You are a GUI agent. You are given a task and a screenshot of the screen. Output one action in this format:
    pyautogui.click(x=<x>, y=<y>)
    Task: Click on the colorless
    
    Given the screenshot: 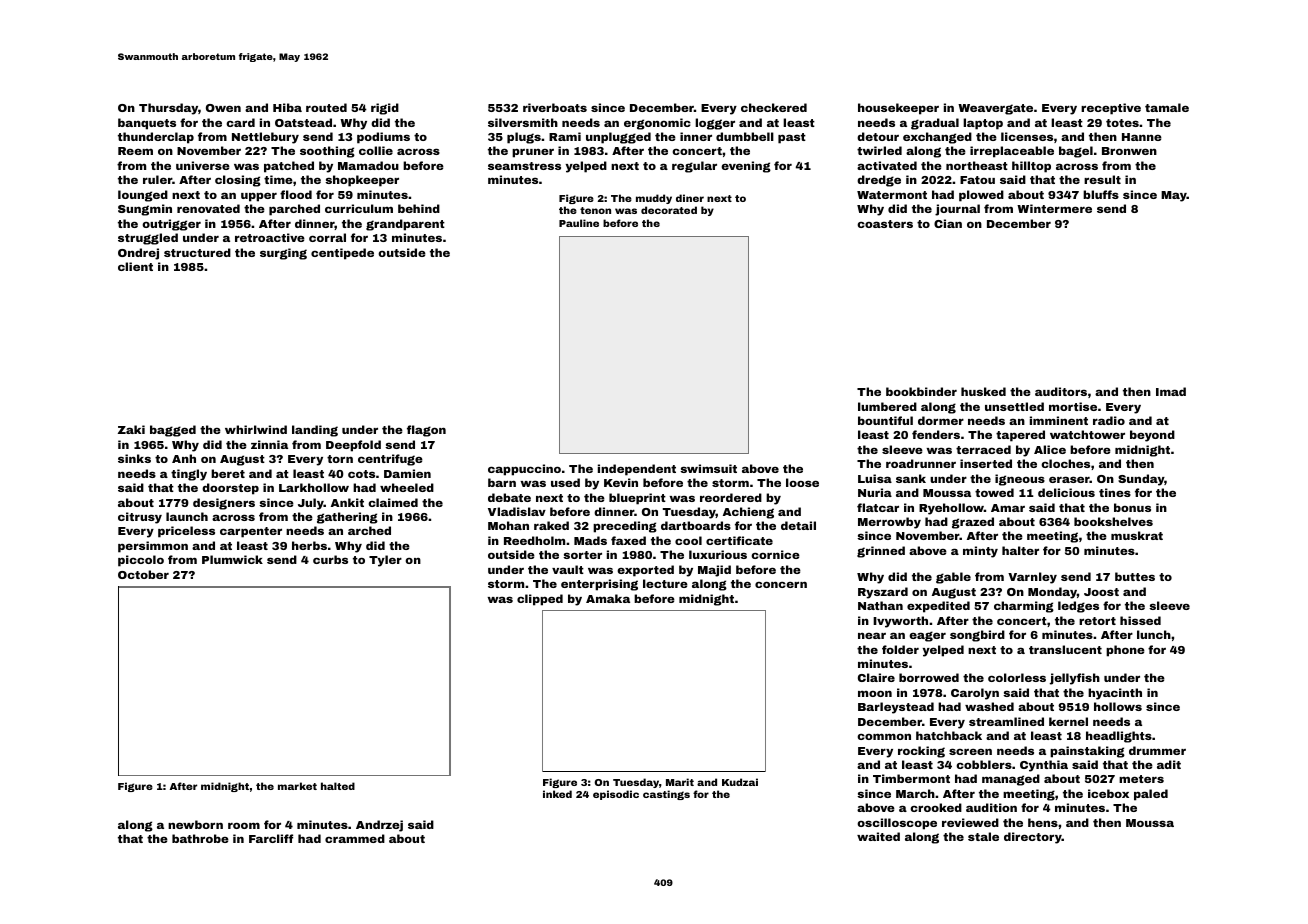 What is the action you would take?
    pyautogui.click(x=1017, y=677)
